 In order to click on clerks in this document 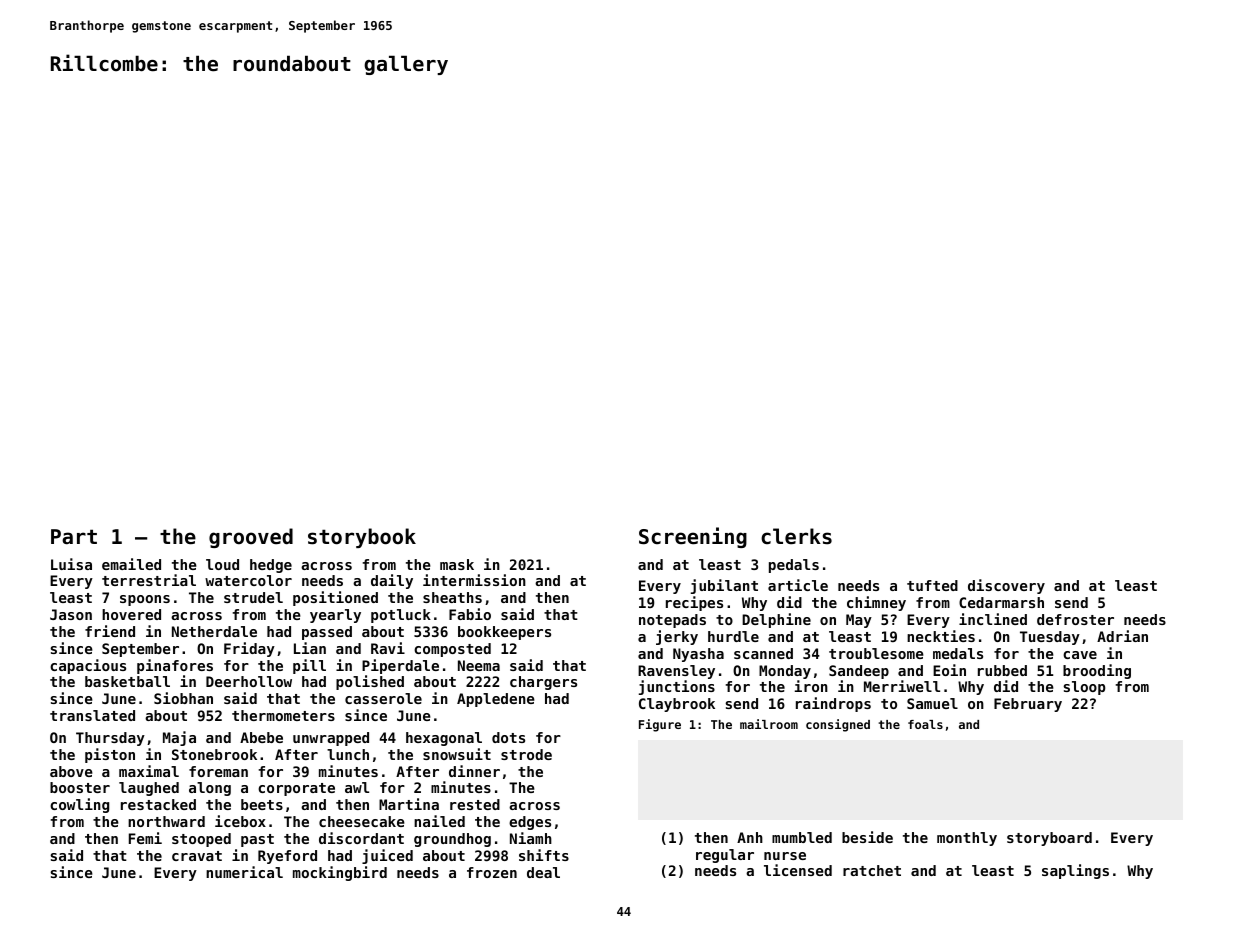, I will do `click(796, 536)`.
